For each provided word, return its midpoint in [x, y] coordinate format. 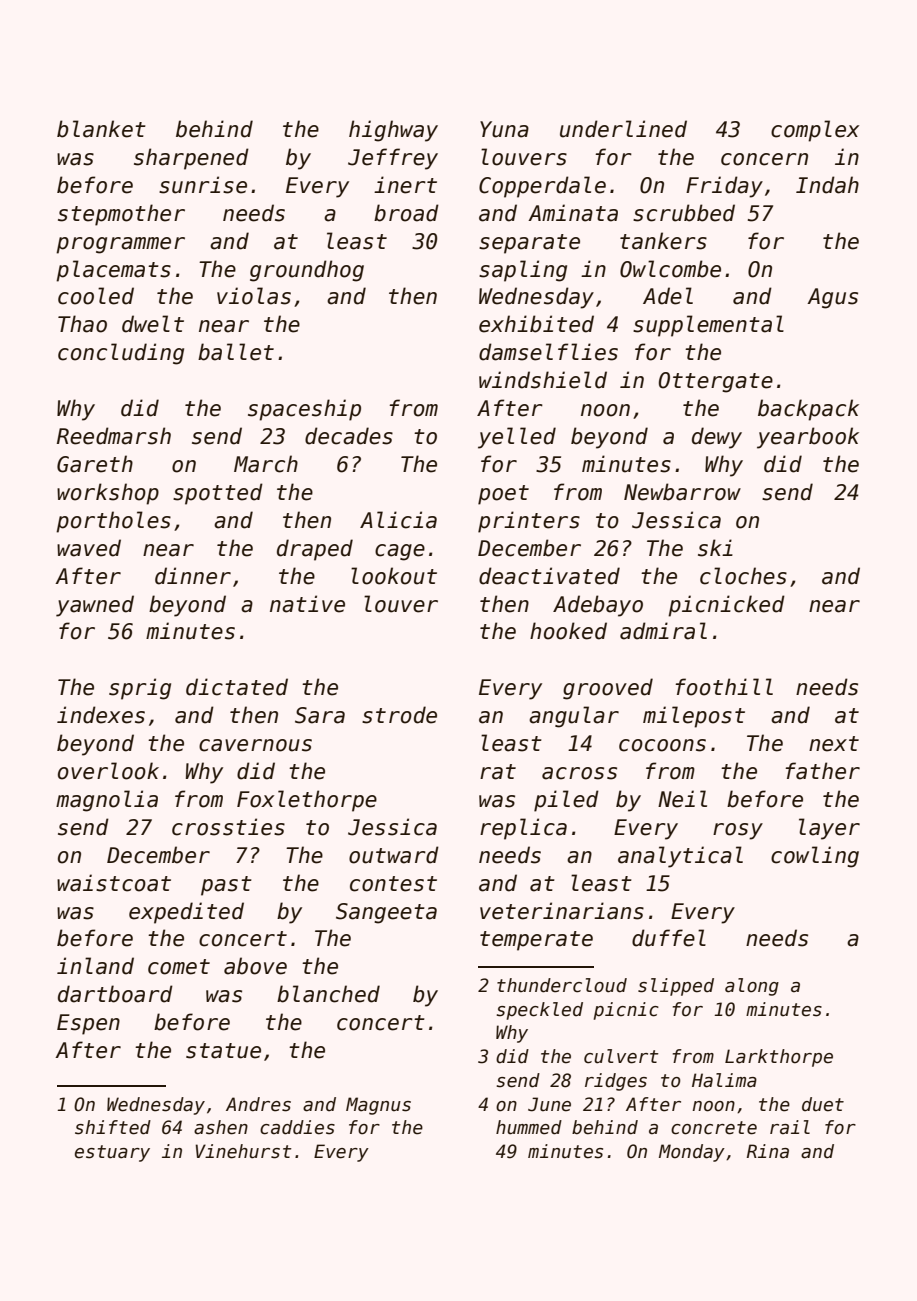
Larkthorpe [779, 1058]
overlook [108, 771]
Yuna [504, 129]
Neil [682, 799]
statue [223, 1051]
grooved [608, 689]
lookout [394, 576]
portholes [113, 522]
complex [815, 131]
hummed [529, 1127]
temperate [536, 941]
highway [393, 131]
